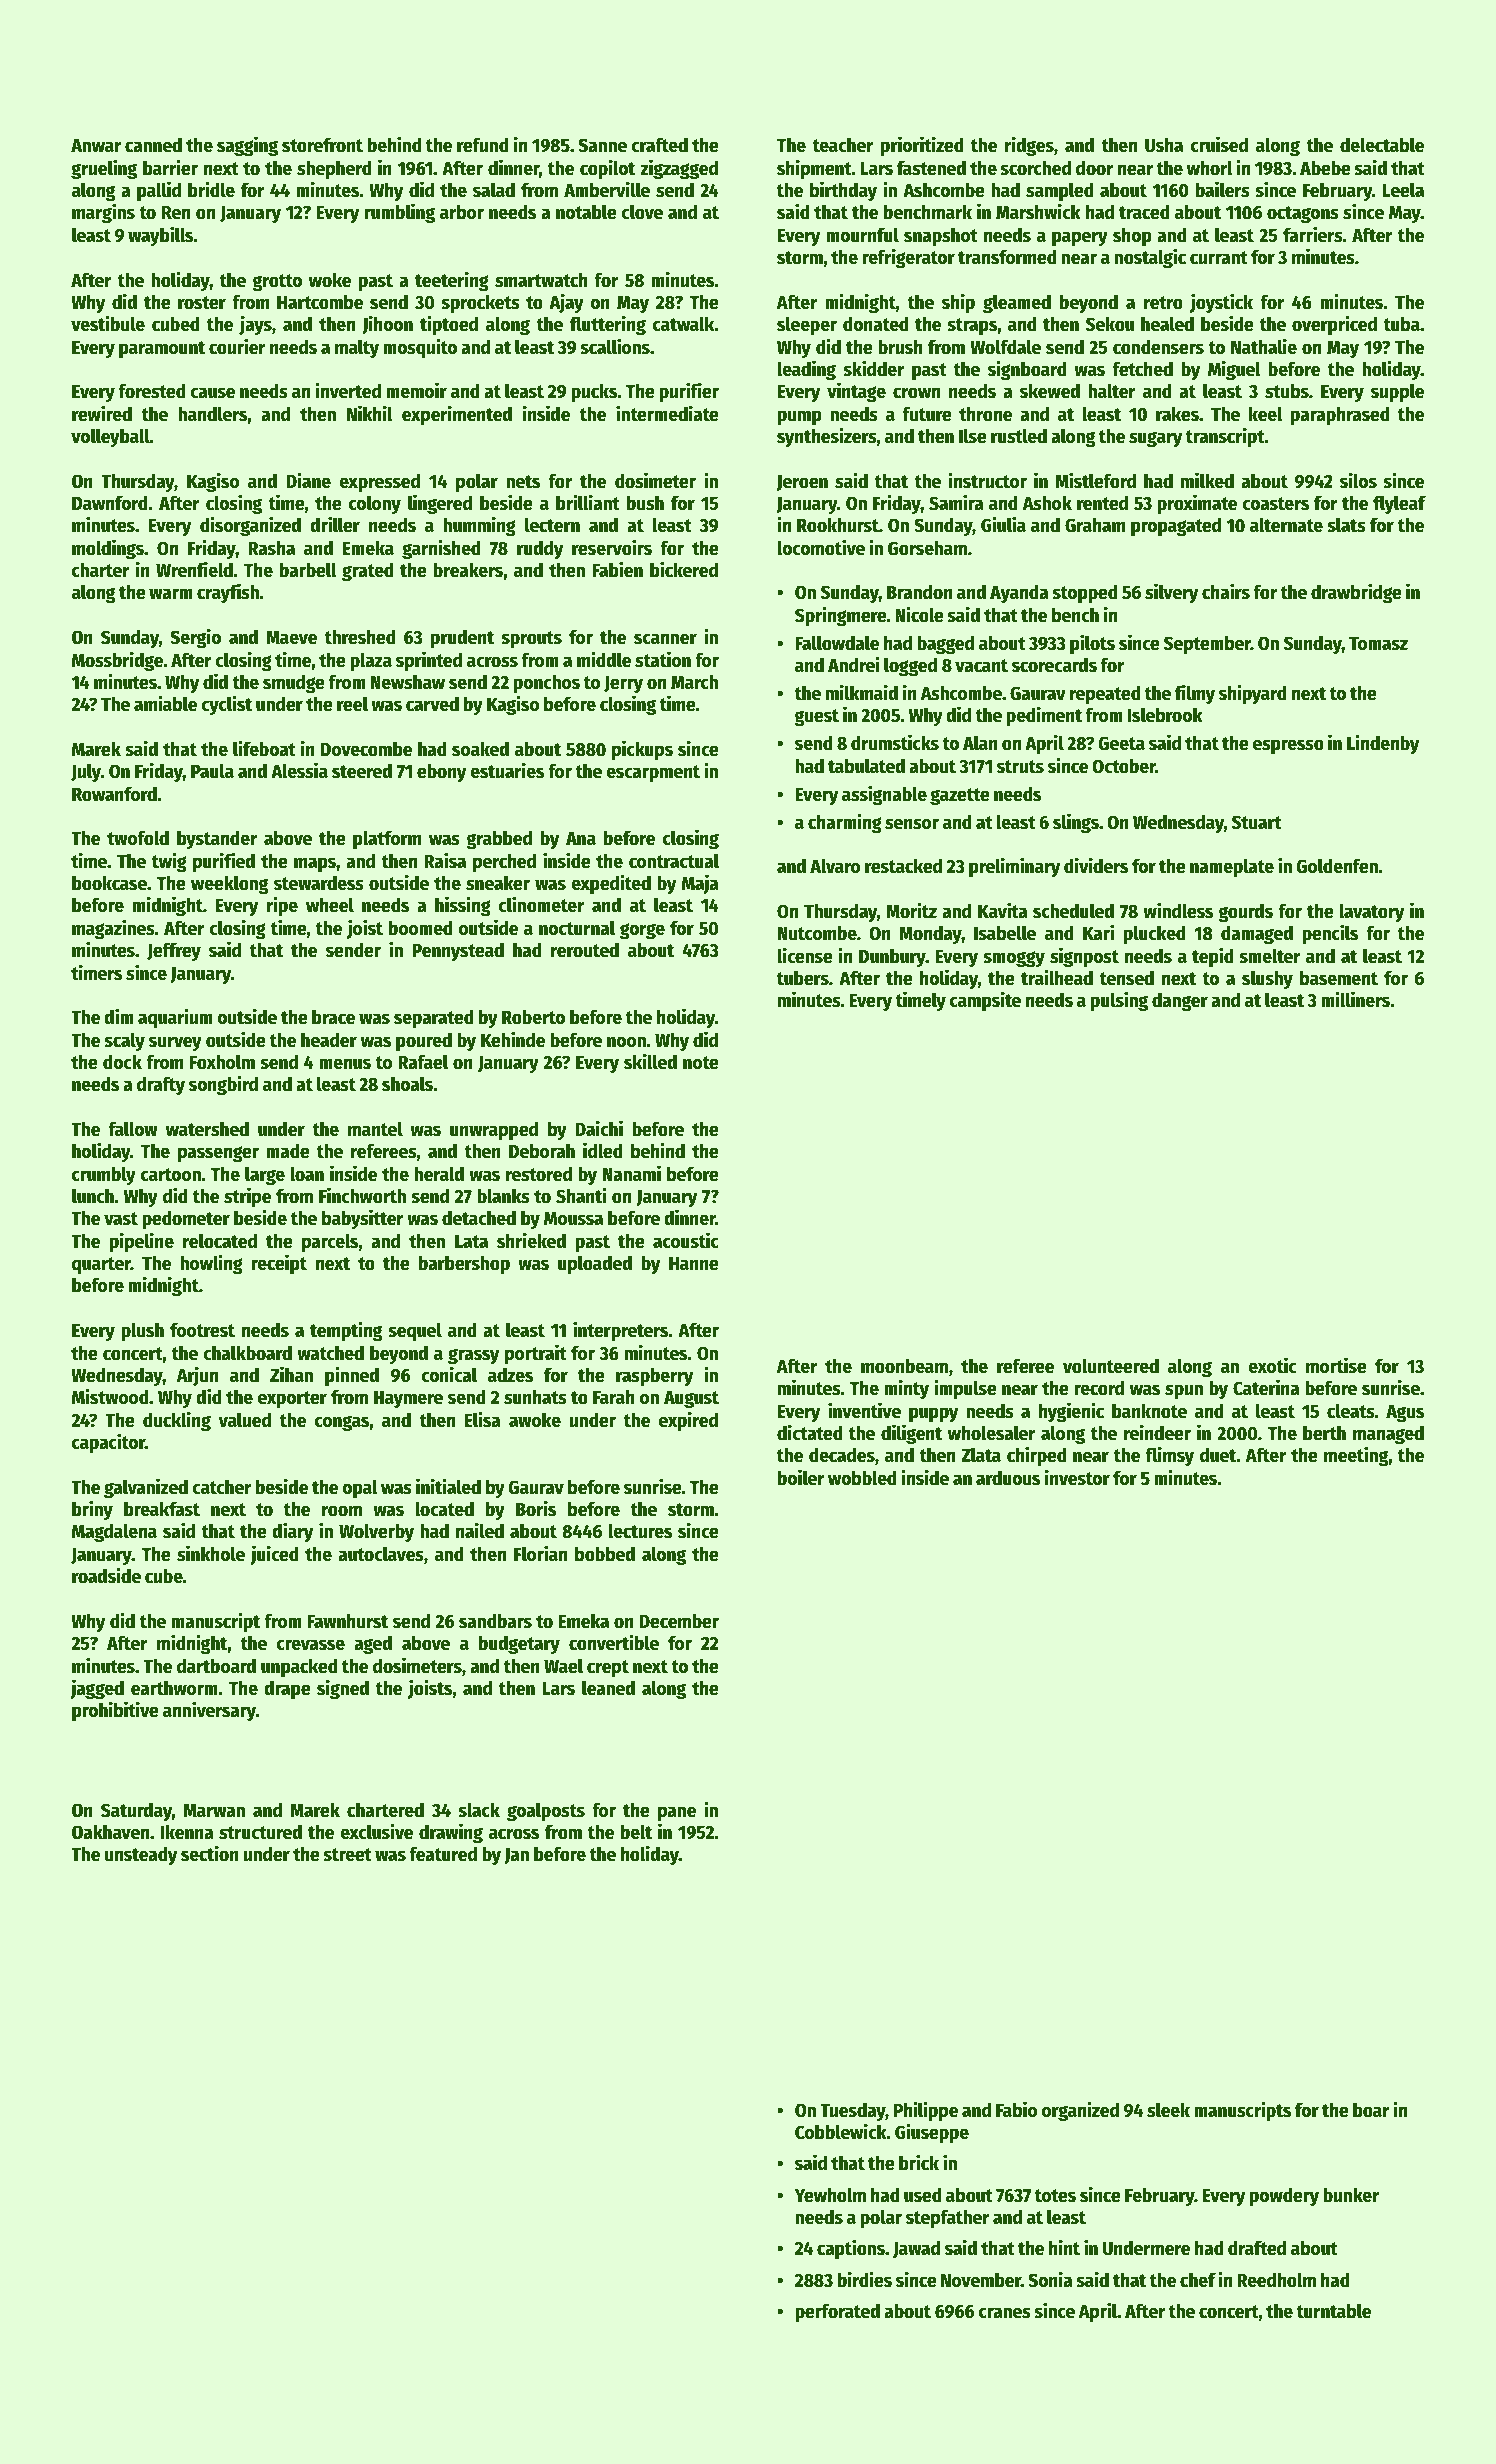  I want to click on birdies, so click(865, 2279).
